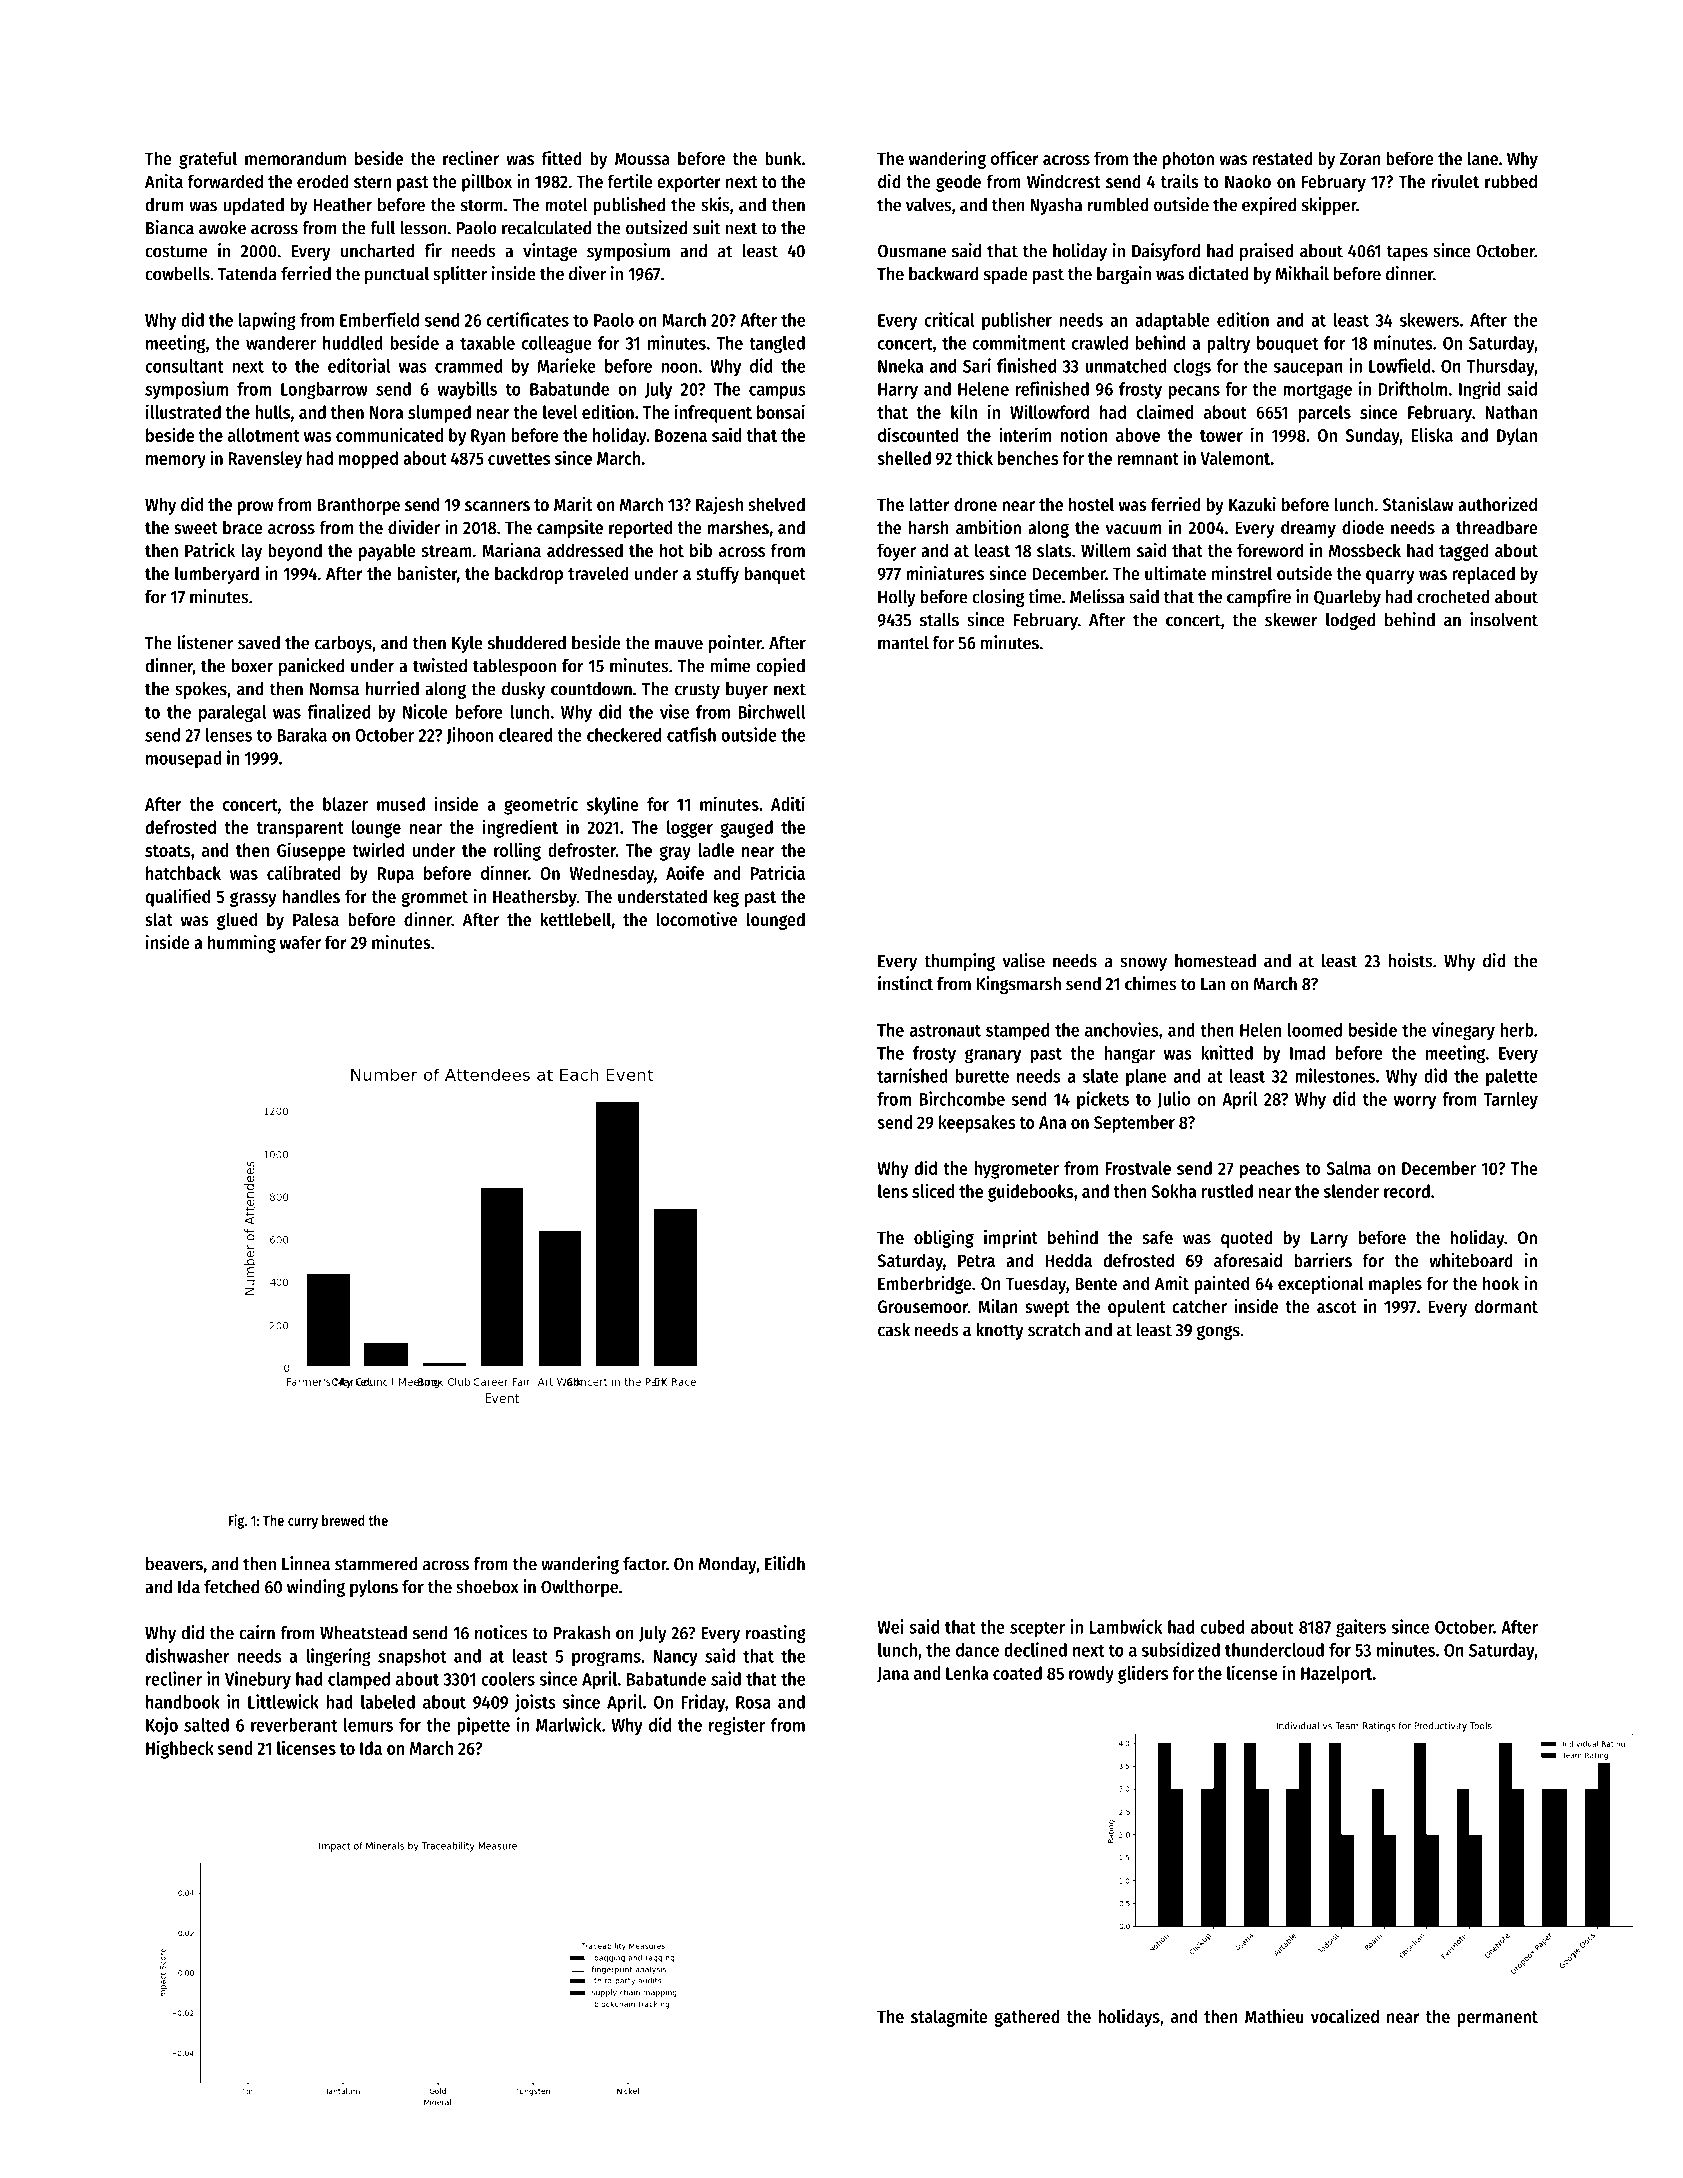 The height and width of the screenshot is (2178, 1683). I want to click on Quarleby, so click(1347, 598).
